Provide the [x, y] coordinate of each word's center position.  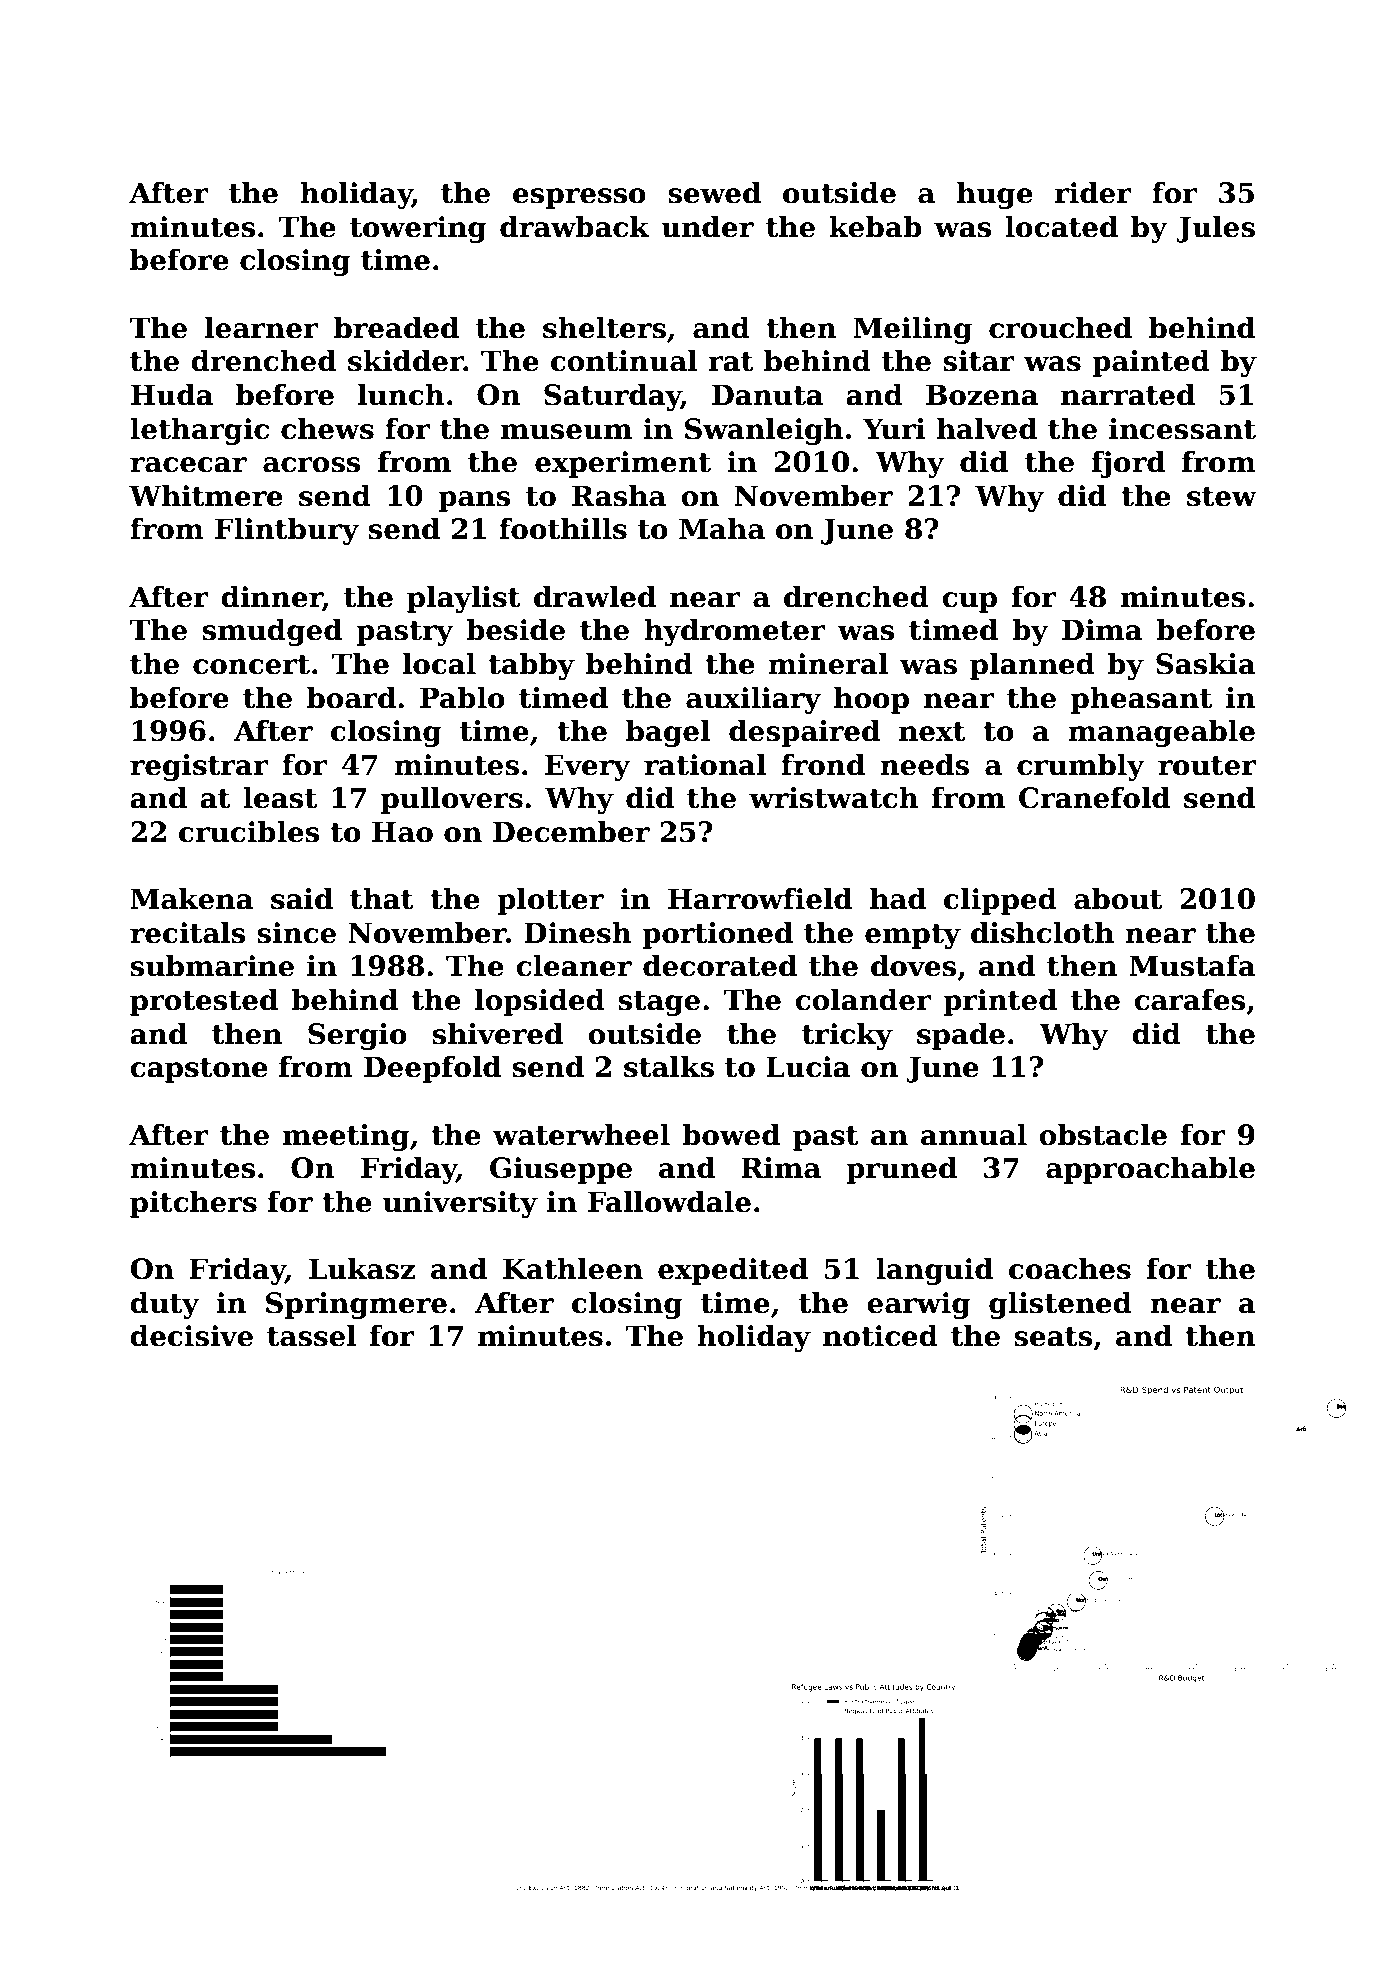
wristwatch [834, 797]
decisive [191, 1335]
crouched [1060, 327]
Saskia [1206, 663]
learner [261, 327]
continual [624, 360]
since [296, 933]
